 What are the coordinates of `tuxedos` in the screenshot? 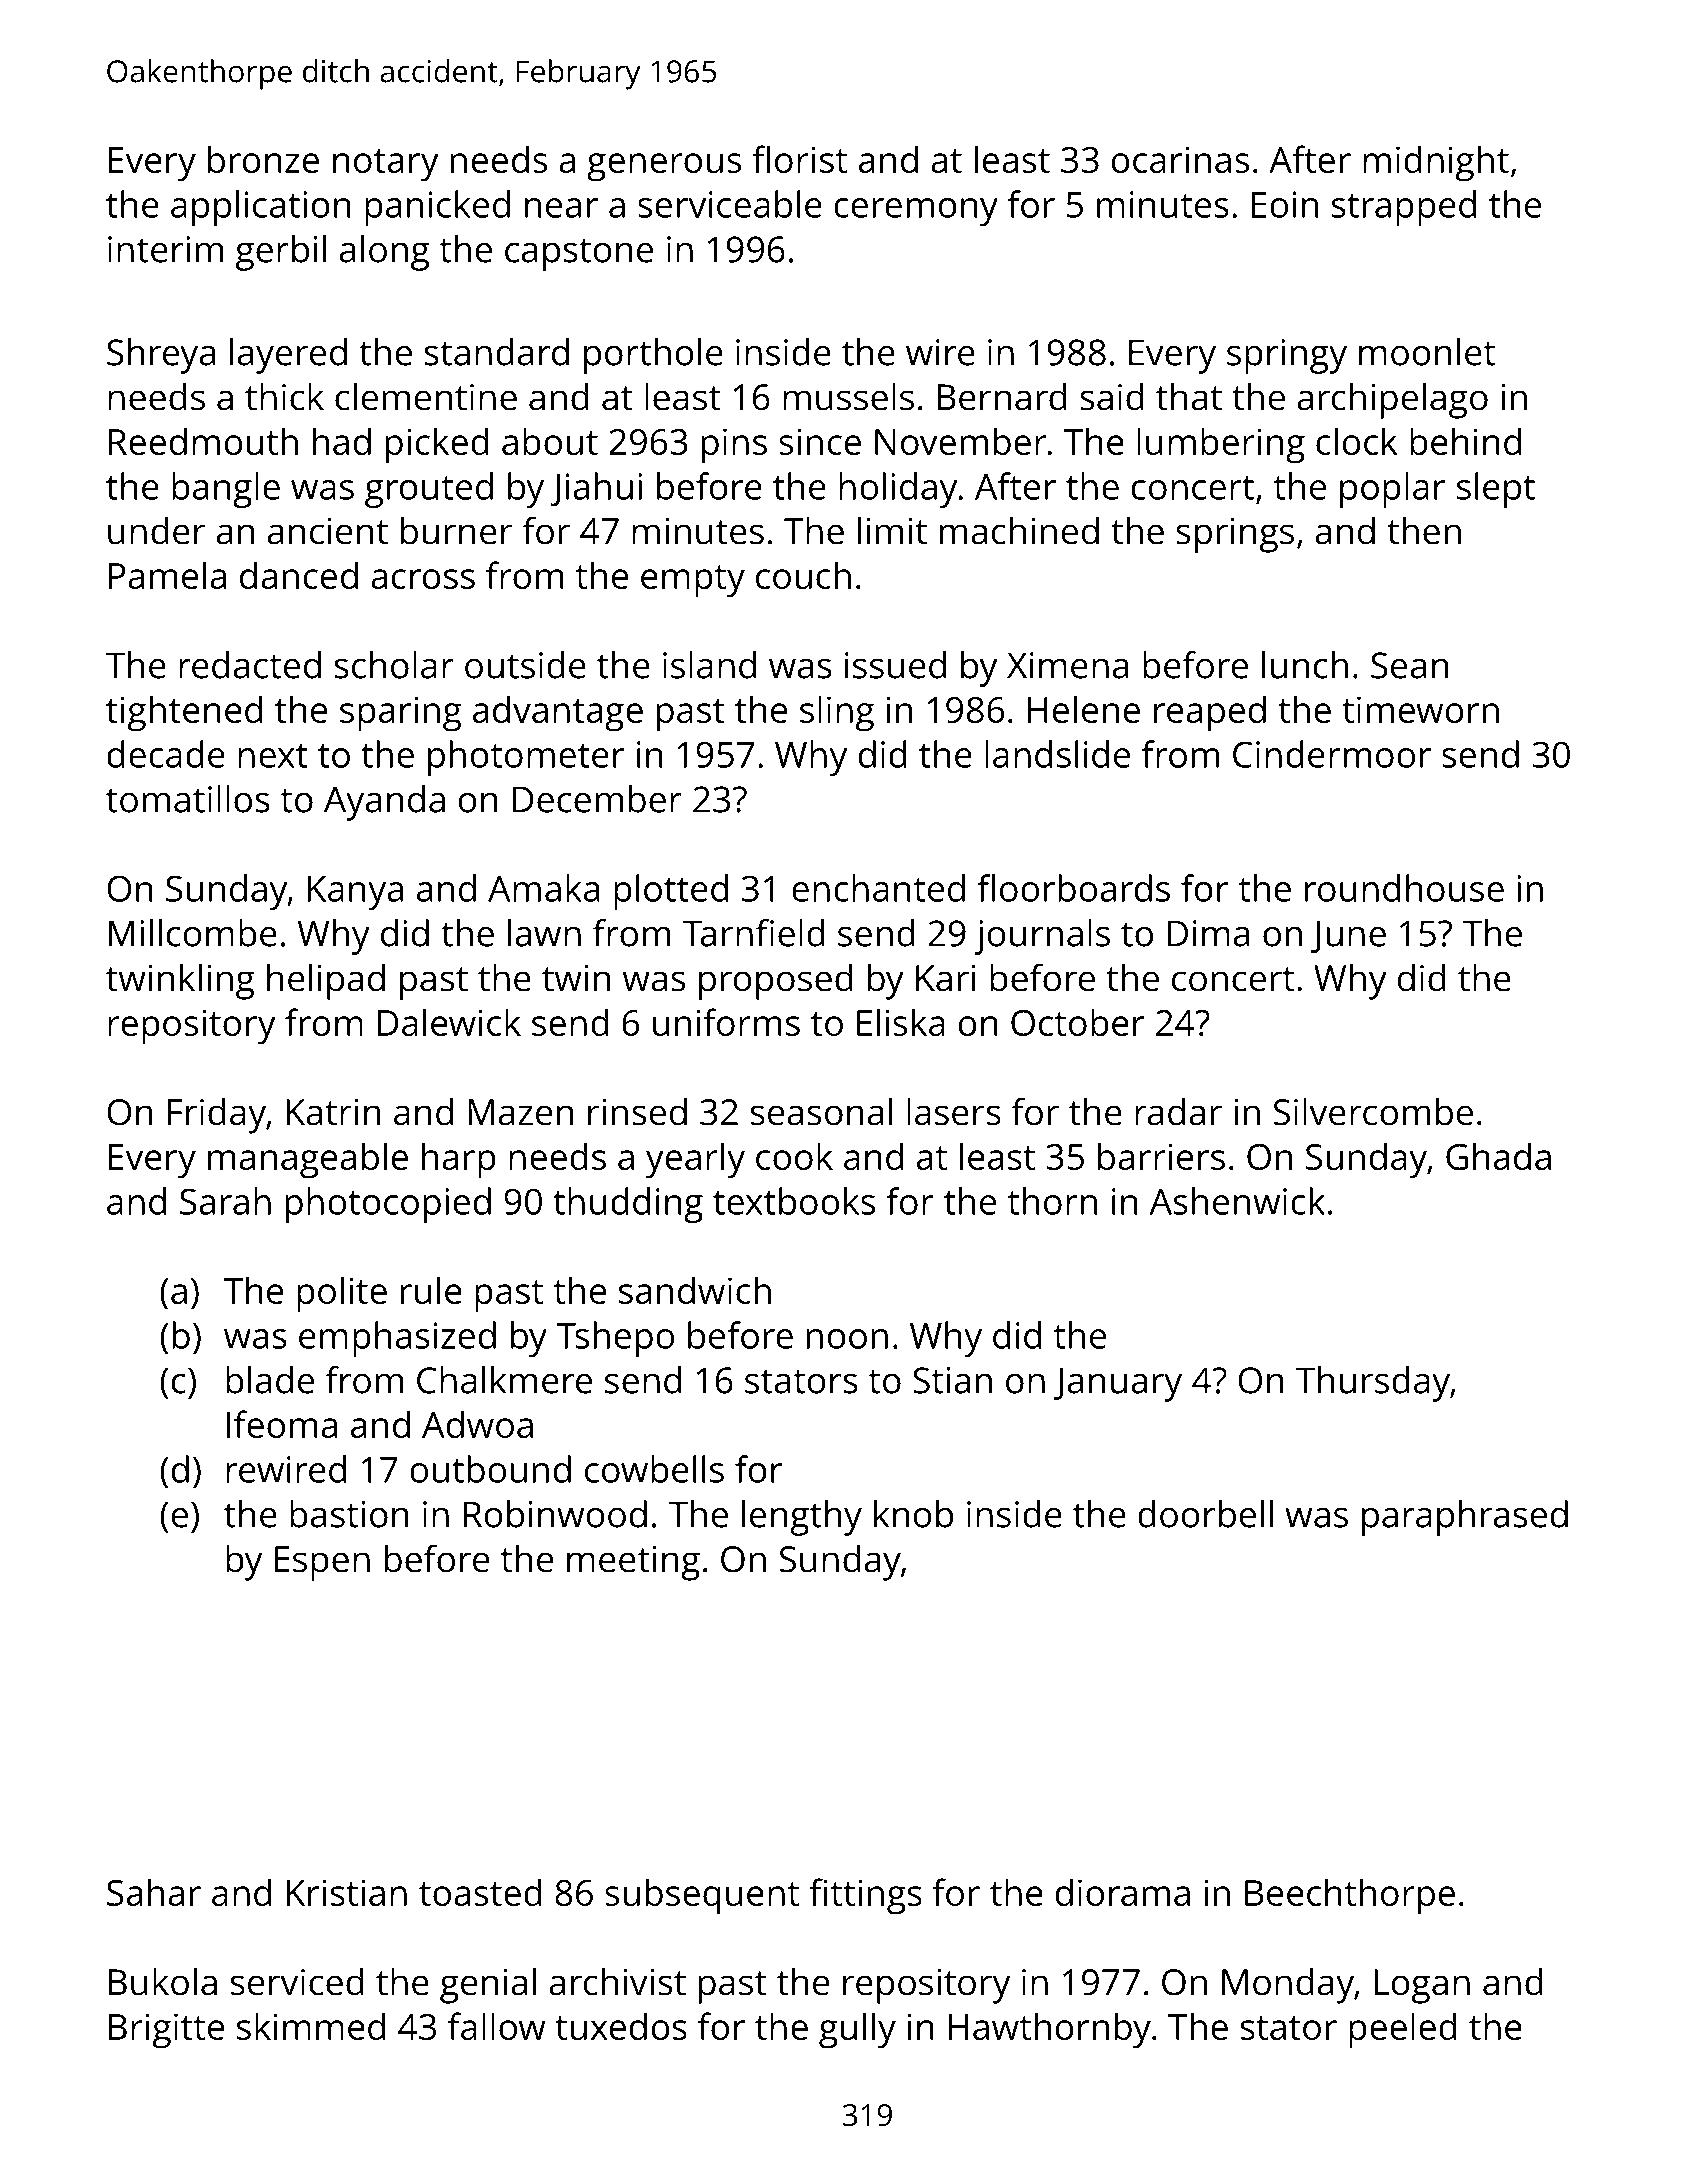 It's located at (621, 2026).
